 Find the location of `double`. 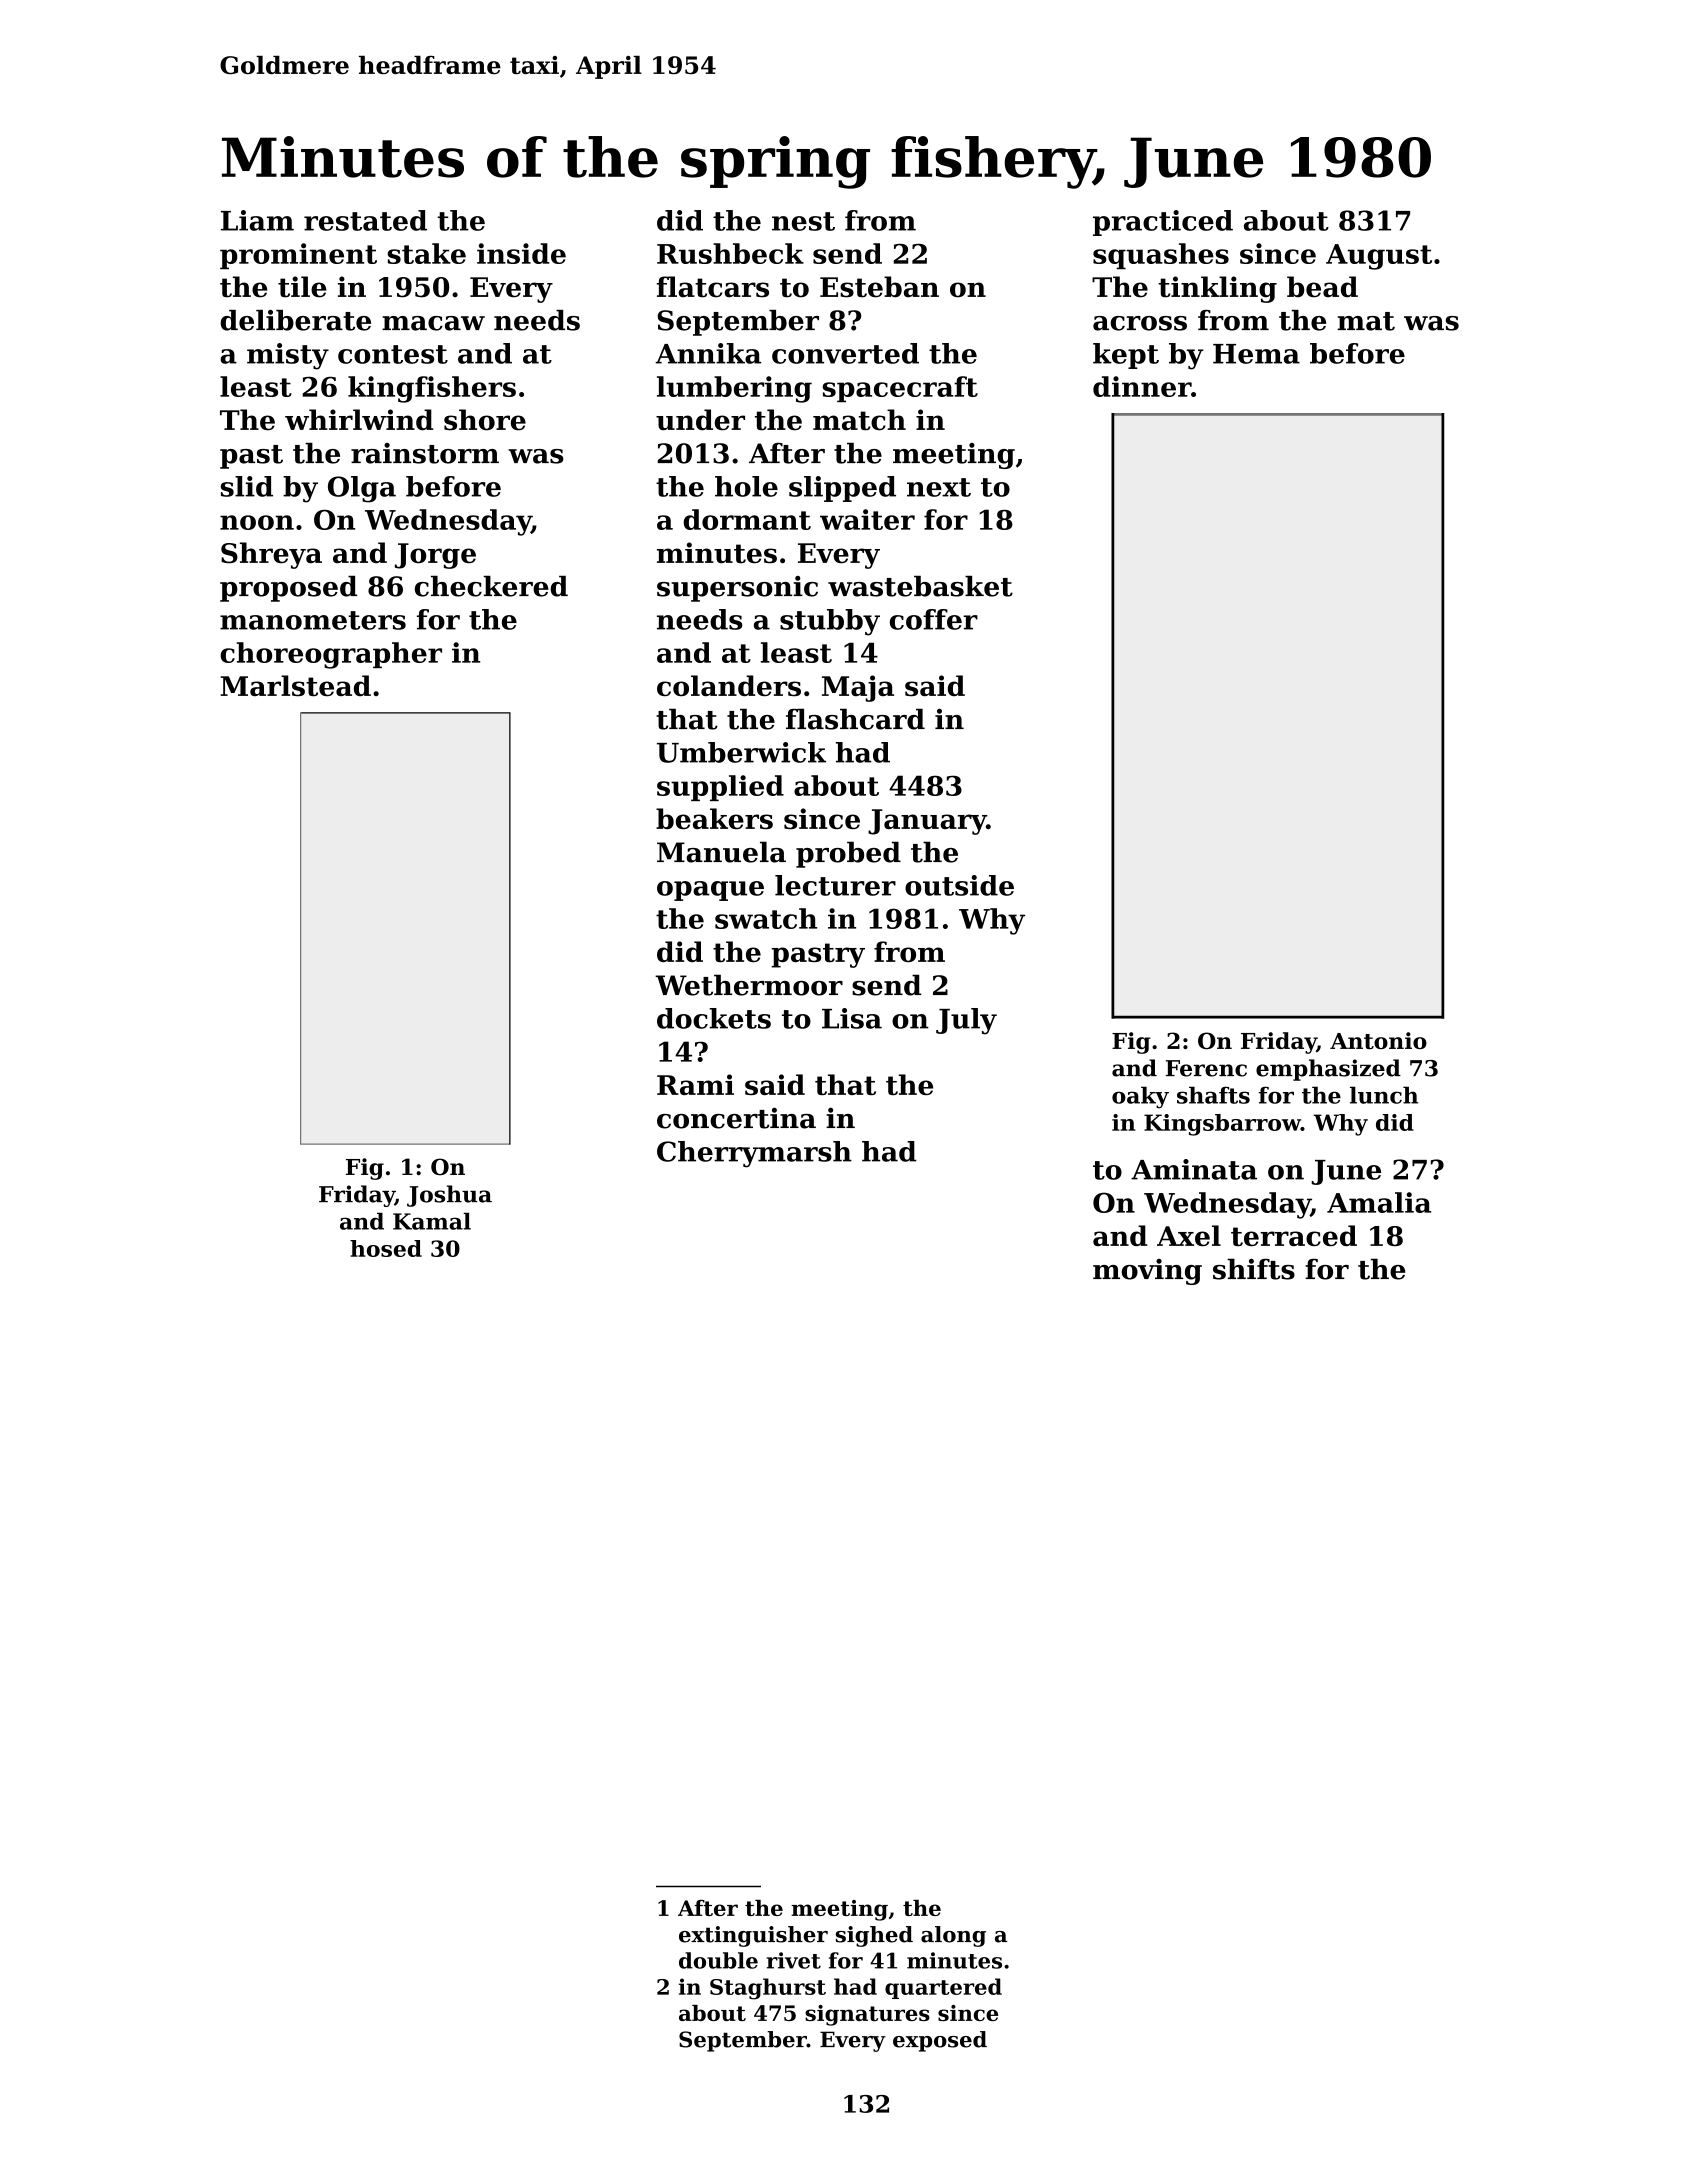

double is located at coordinates (718, 1960).
